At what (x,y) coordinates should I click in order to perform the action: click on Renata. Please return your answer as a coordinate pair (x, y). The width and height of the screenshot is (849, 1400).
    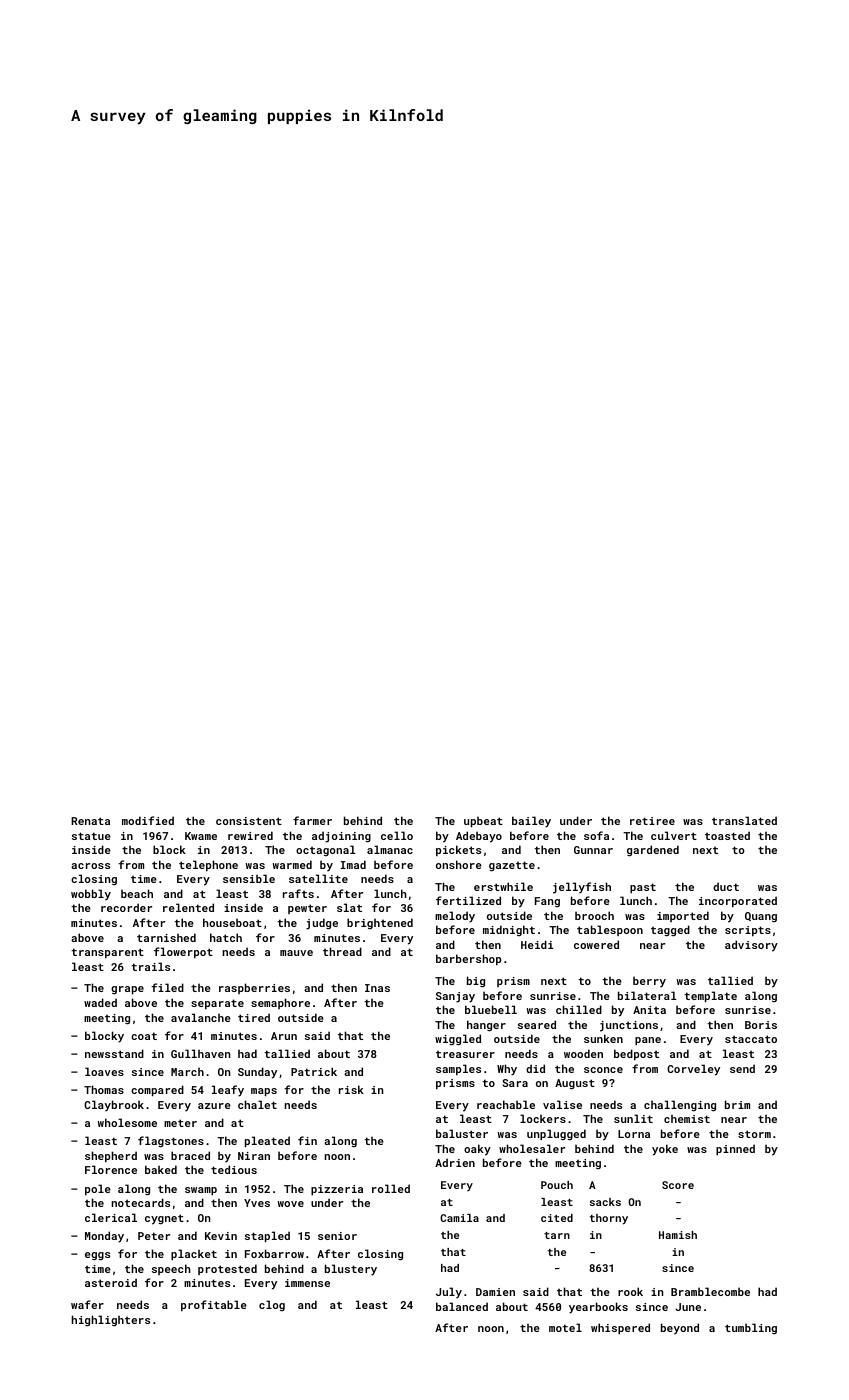
    Looking at the image, I should click on (90, 821).
